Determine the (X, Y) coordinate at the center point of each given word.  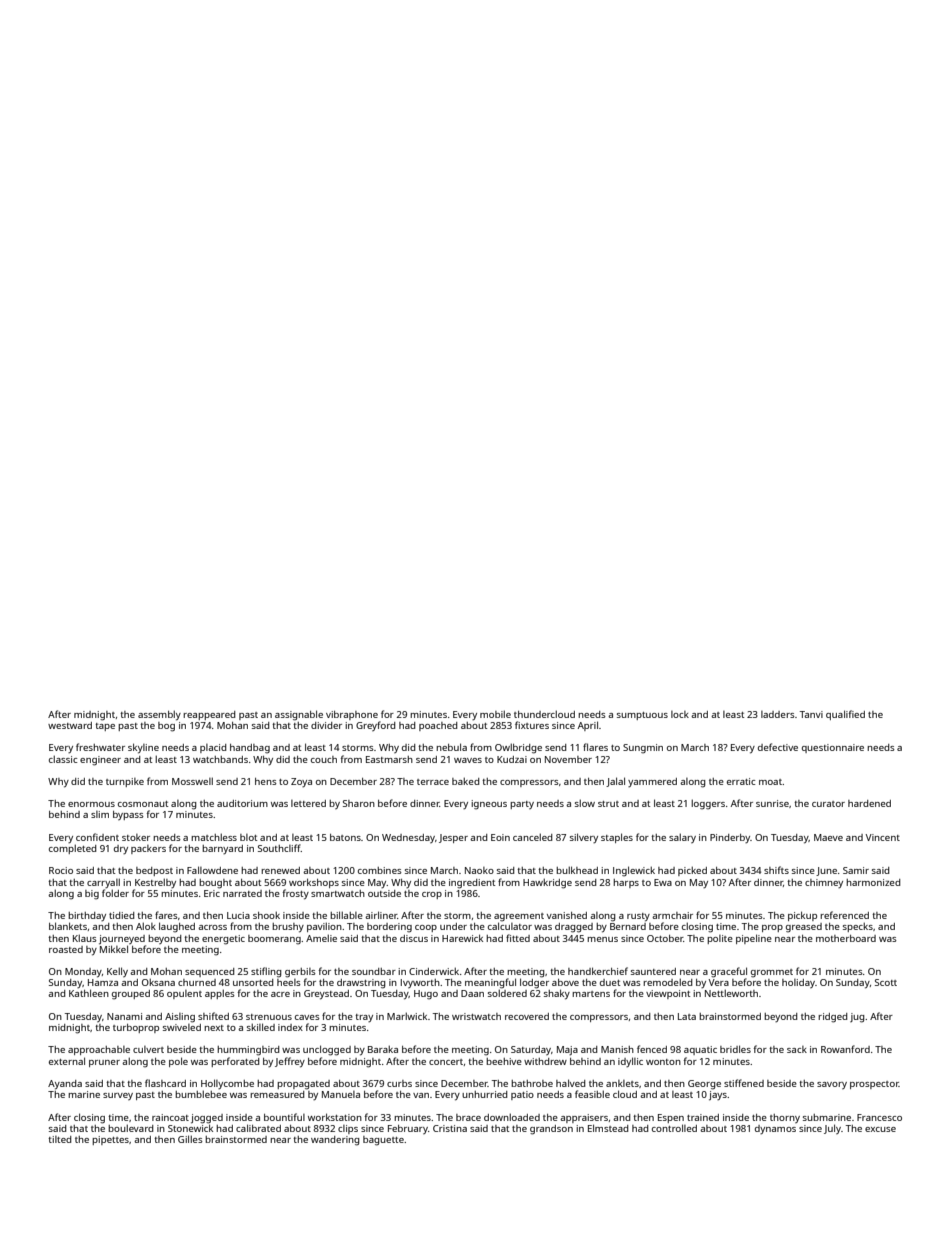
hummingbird (248, 1051)
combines (380, 870)
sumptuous (642, 716)
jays (718, 1096)
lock (680, 714)
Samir (856, 870)
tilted (60, 1139)
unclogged (327, 1050)
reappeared (209, 715)
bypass (128, 815)
